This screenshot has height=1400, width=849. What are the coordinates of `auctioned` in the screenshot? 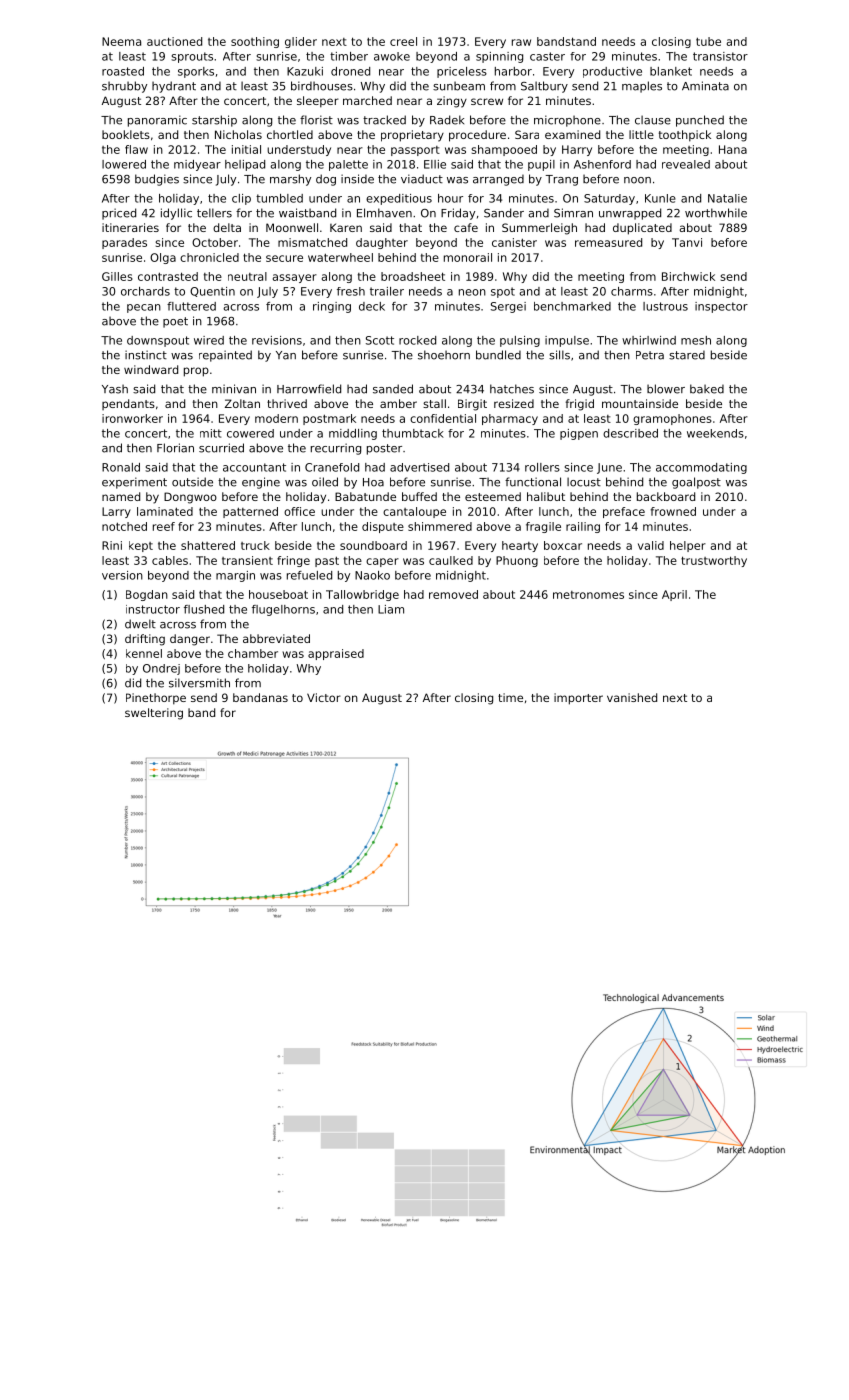 It's located at (174, 41).
